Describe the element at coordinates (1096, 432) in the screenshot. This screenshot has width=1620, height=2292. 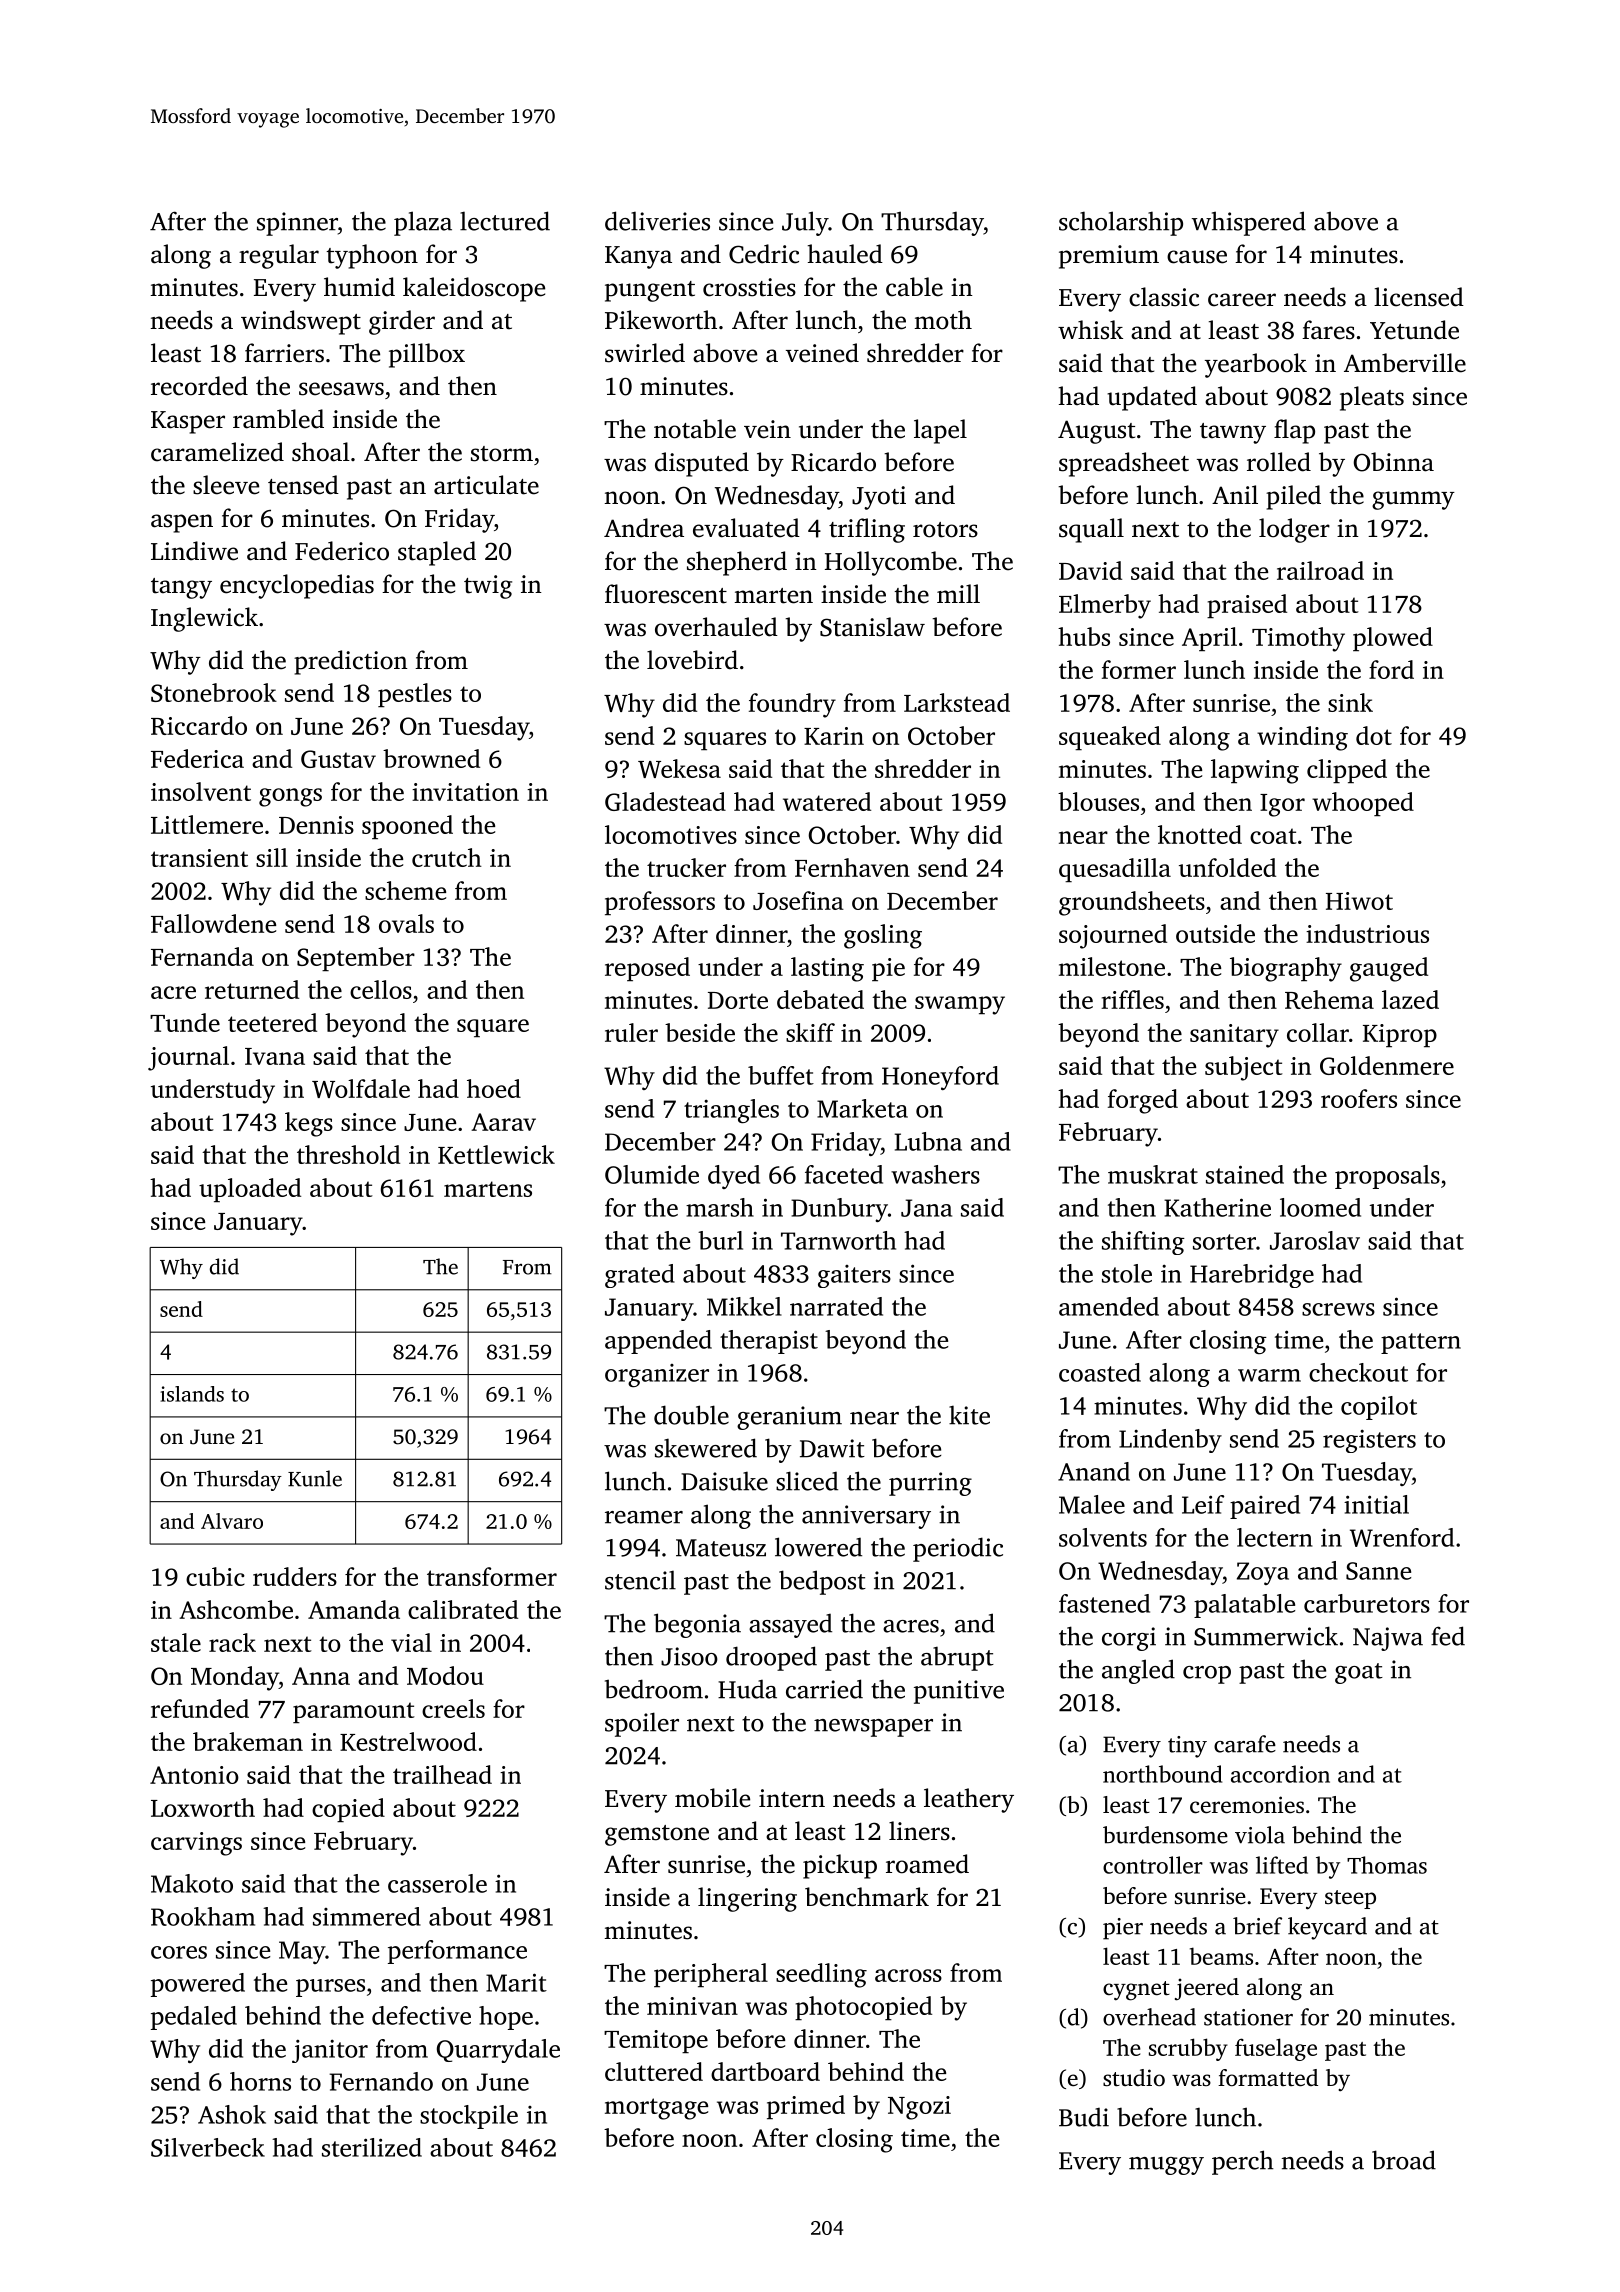
I see `August` at that location.
